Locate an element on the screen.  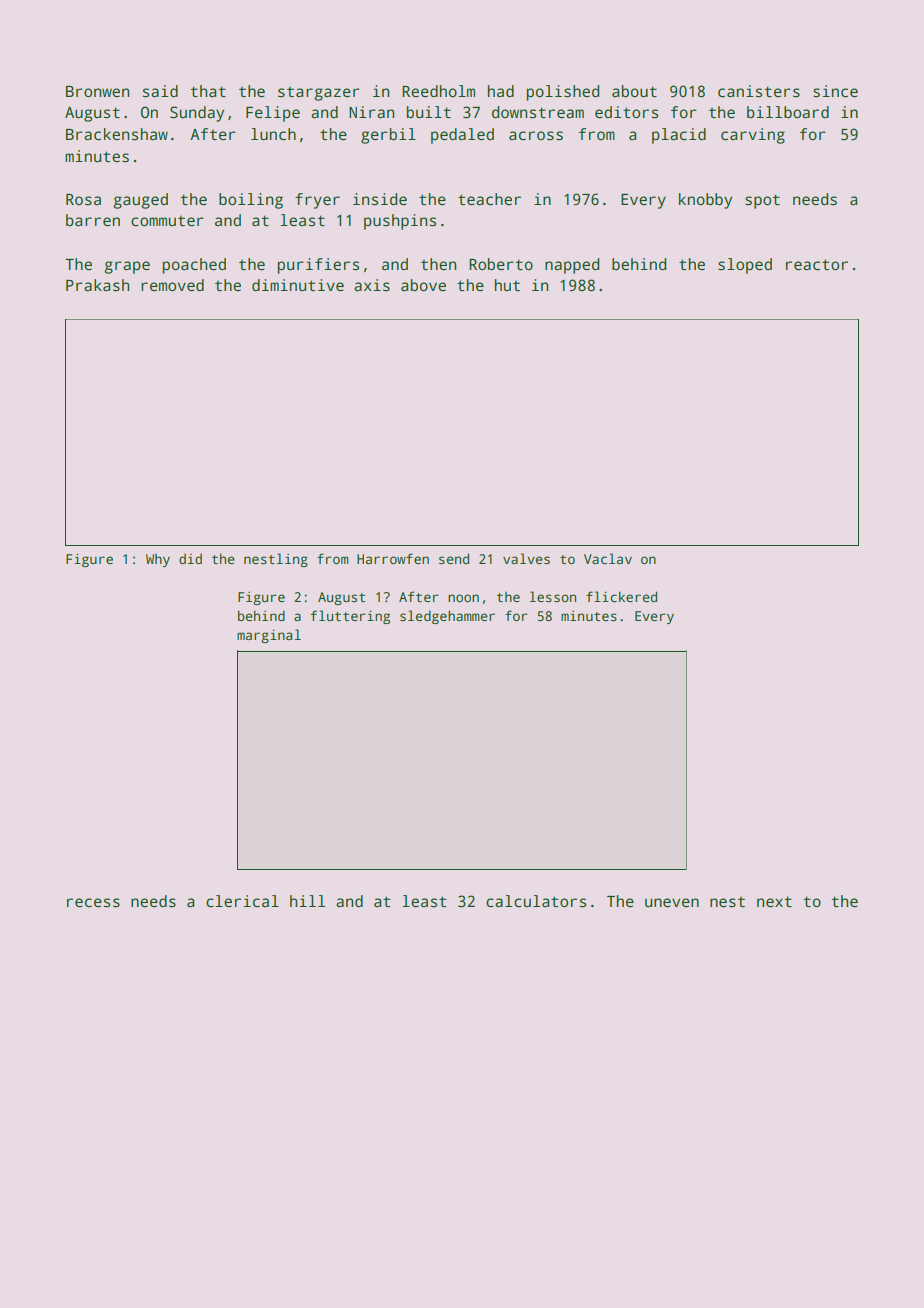
lesson is located at coordinates (553, 596).
